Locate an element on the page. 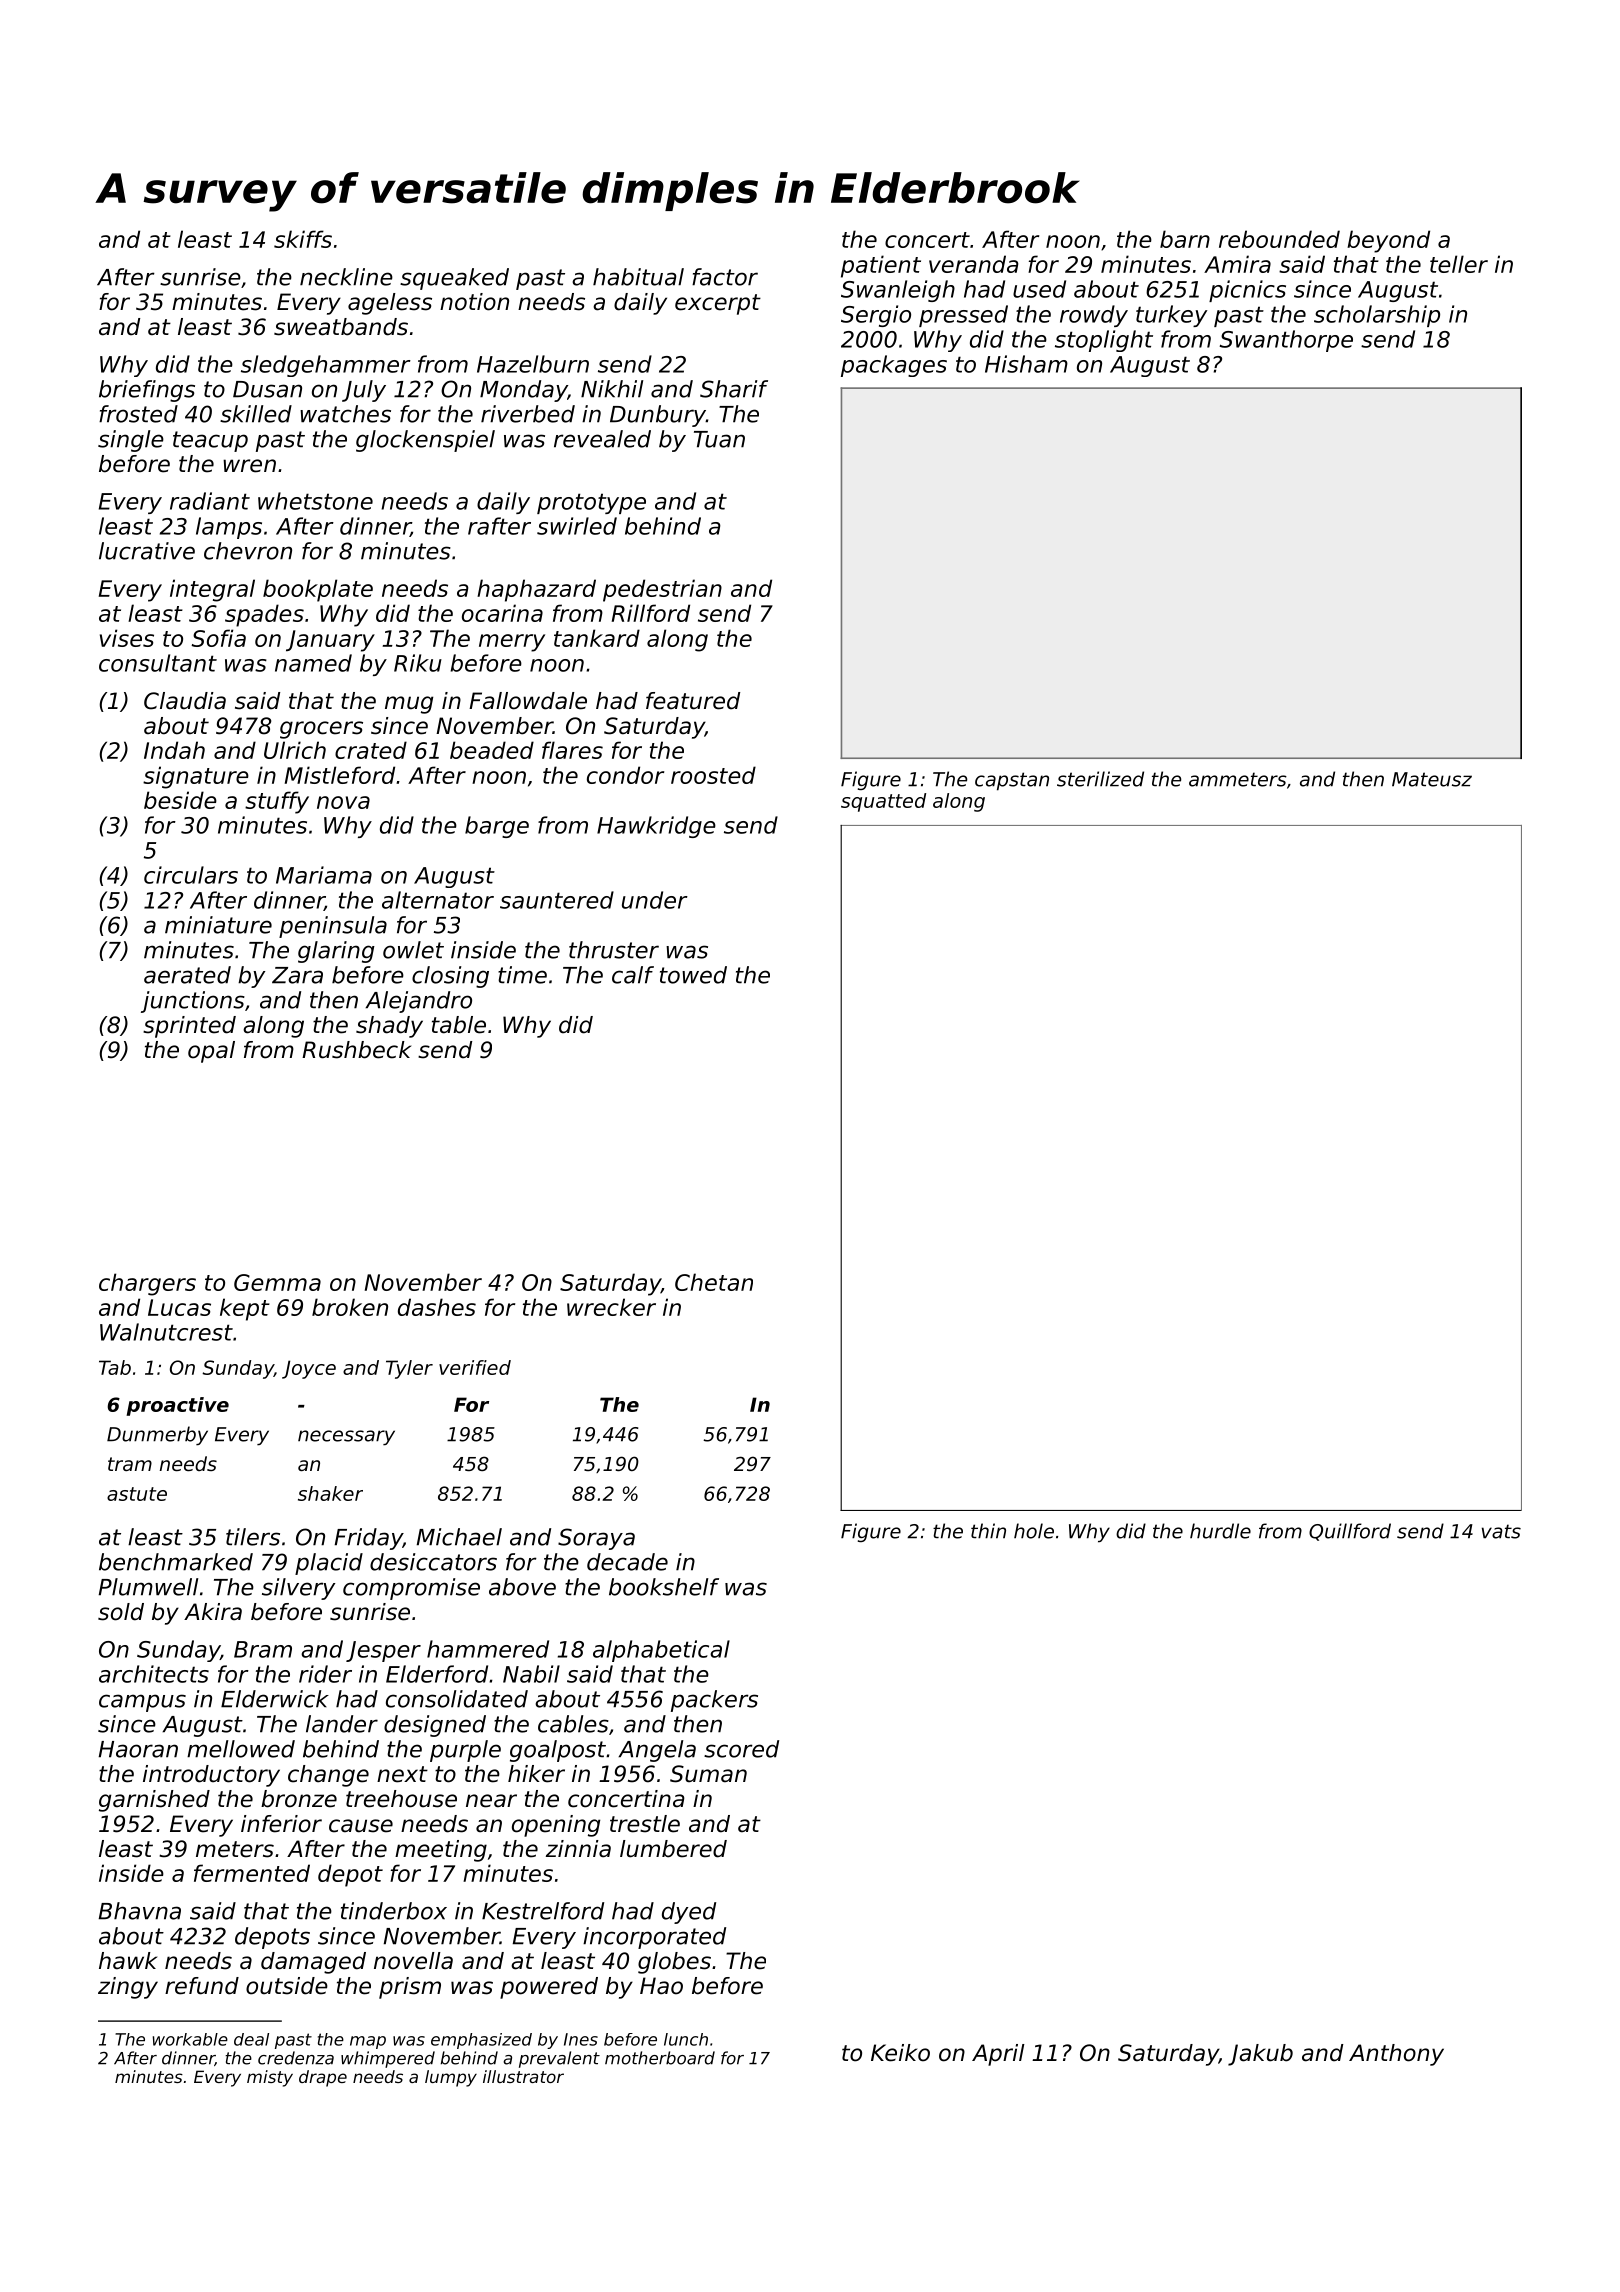 The width and height of the page is (1620, 2292). scholarship is located at coordinates (1377, 316).
